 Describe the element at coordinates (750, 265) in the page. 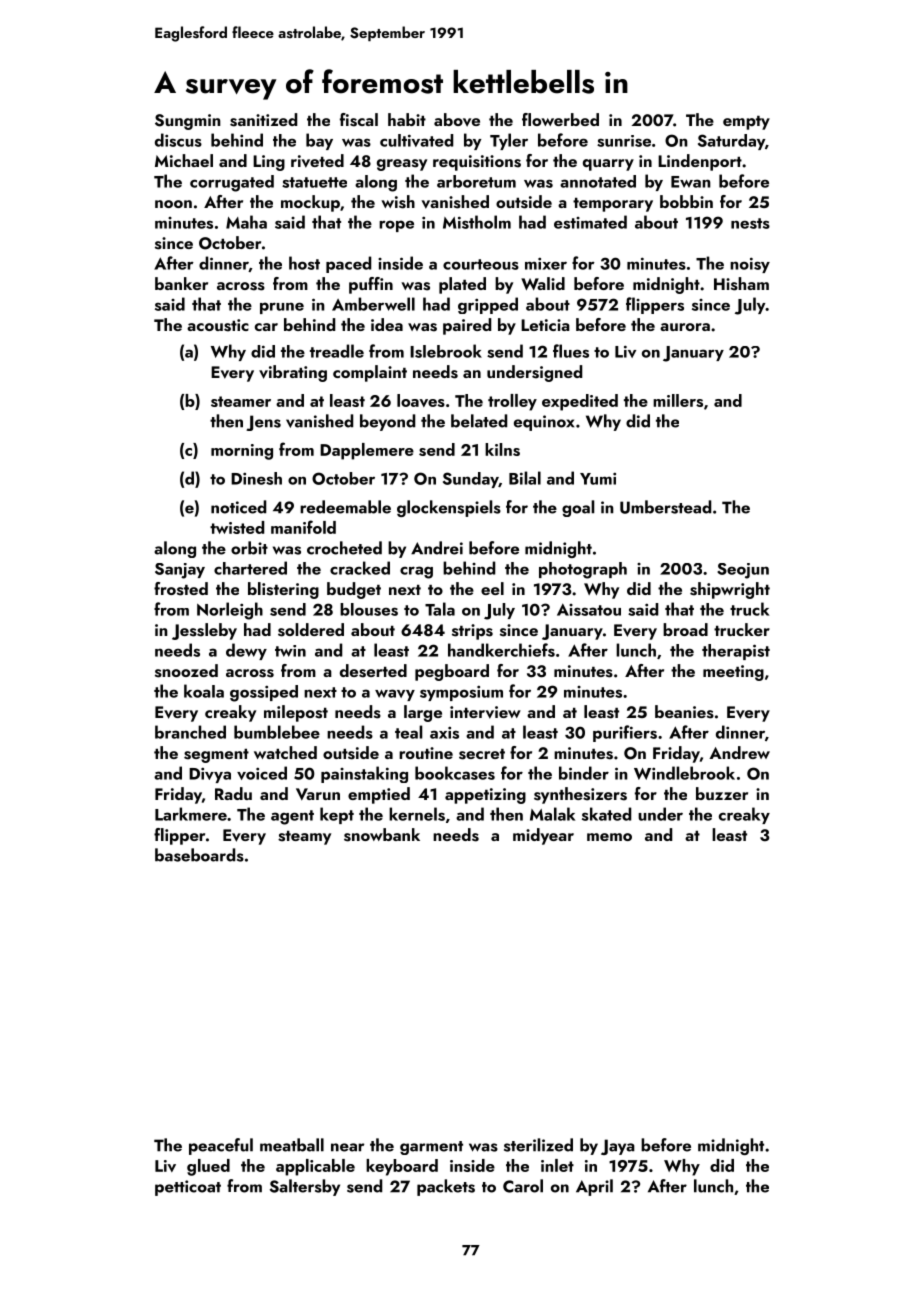

I see `noisy` at that location.
